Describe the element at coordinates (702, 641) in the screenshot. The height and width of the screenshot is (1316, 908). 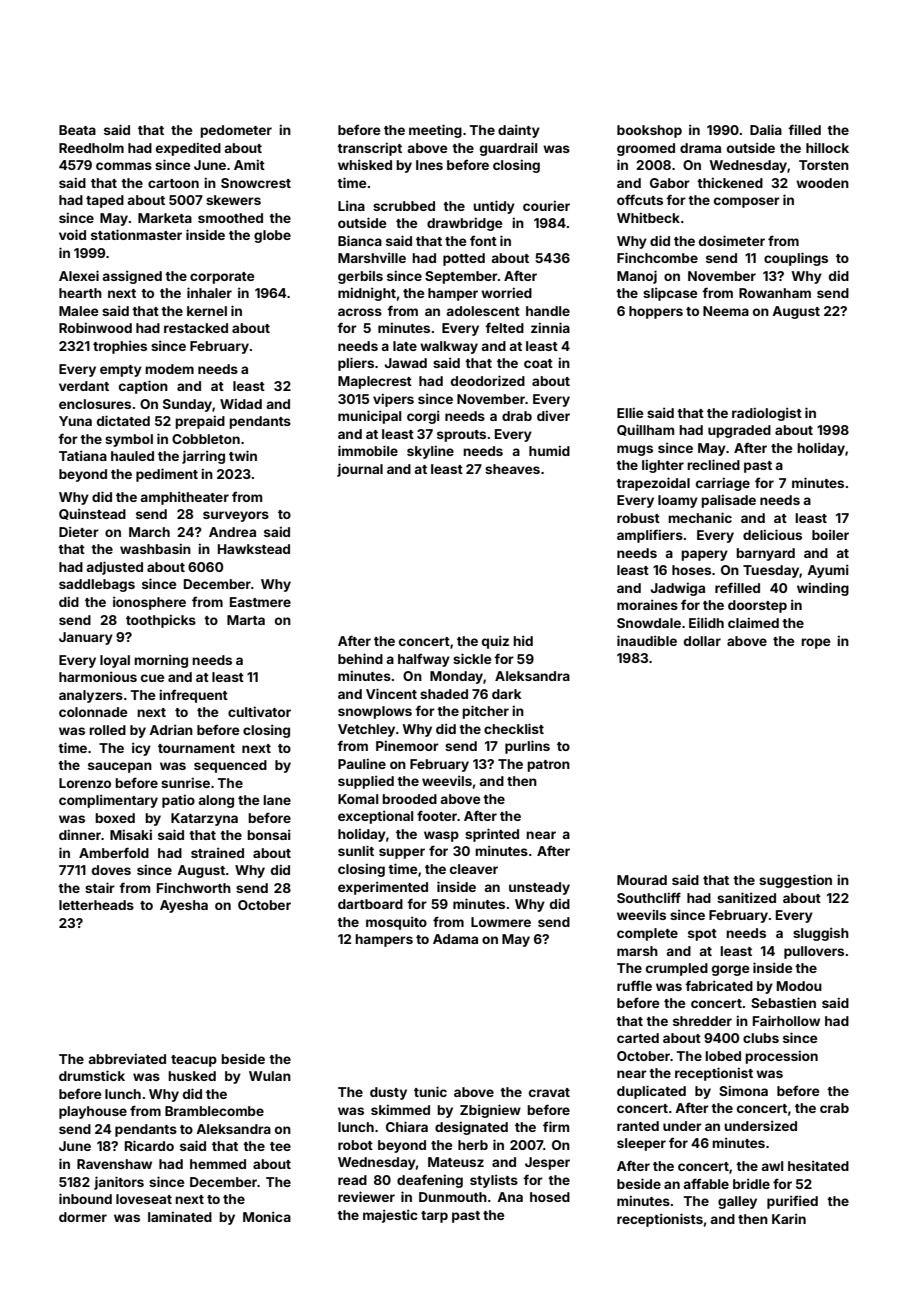
I see `dollar` at that location.
